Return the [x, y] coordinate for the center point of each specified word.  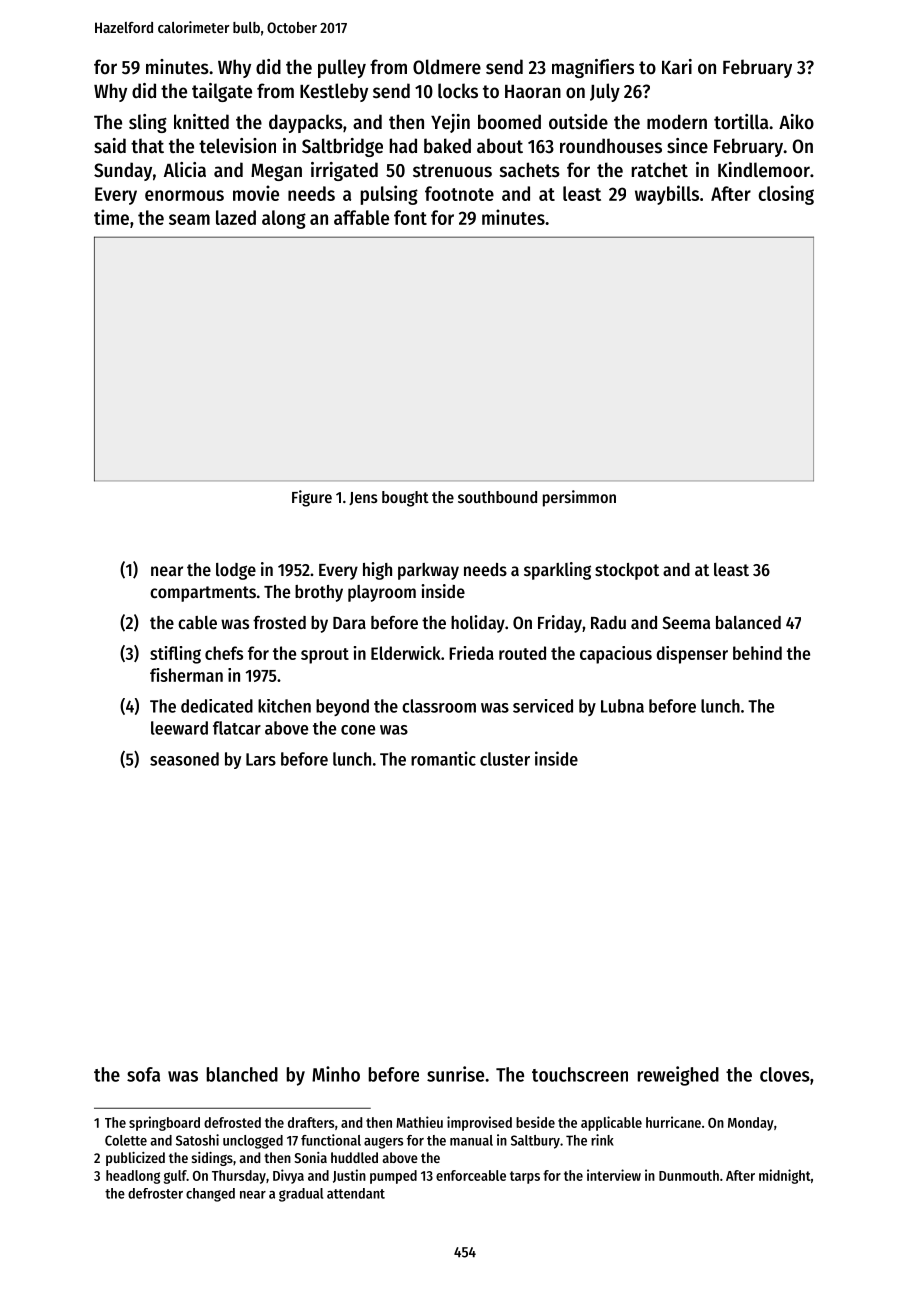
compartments [203, 594]
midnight [785, 1176]
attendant [356, 1193]
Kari [677, 66]
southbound [497, 497]
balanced [748, 622]
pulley [342, 68]
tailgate [222, 92]
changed [210, 1195]
